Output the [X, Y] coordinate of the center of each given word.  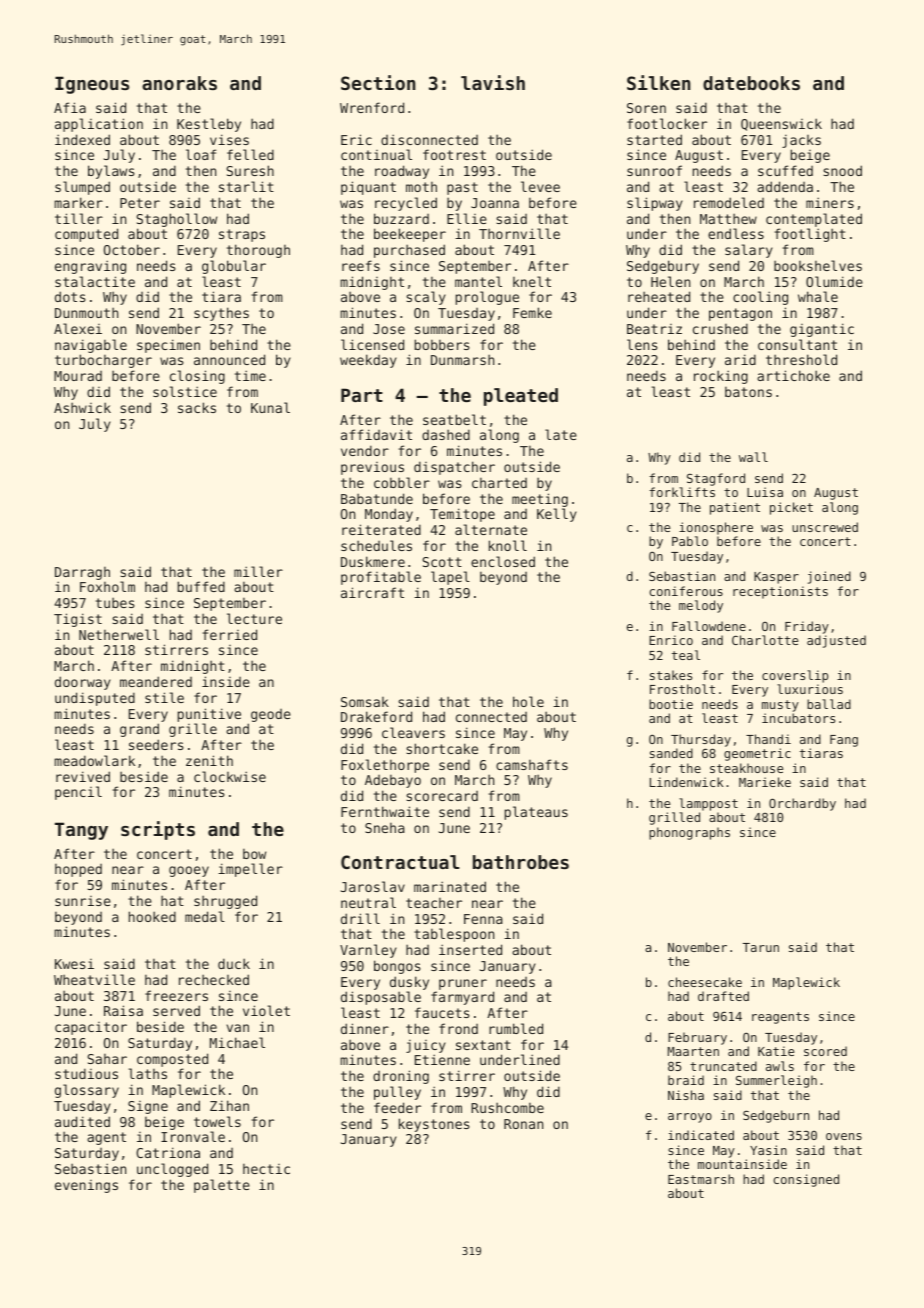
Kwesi [74, 964]
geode [271, 715]
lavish [493, 82]
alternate [491, 529]
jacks [801, 141]
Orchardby [802, 804]
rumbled [516, 1028]
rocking [721, 377]
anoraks [179, 83]
